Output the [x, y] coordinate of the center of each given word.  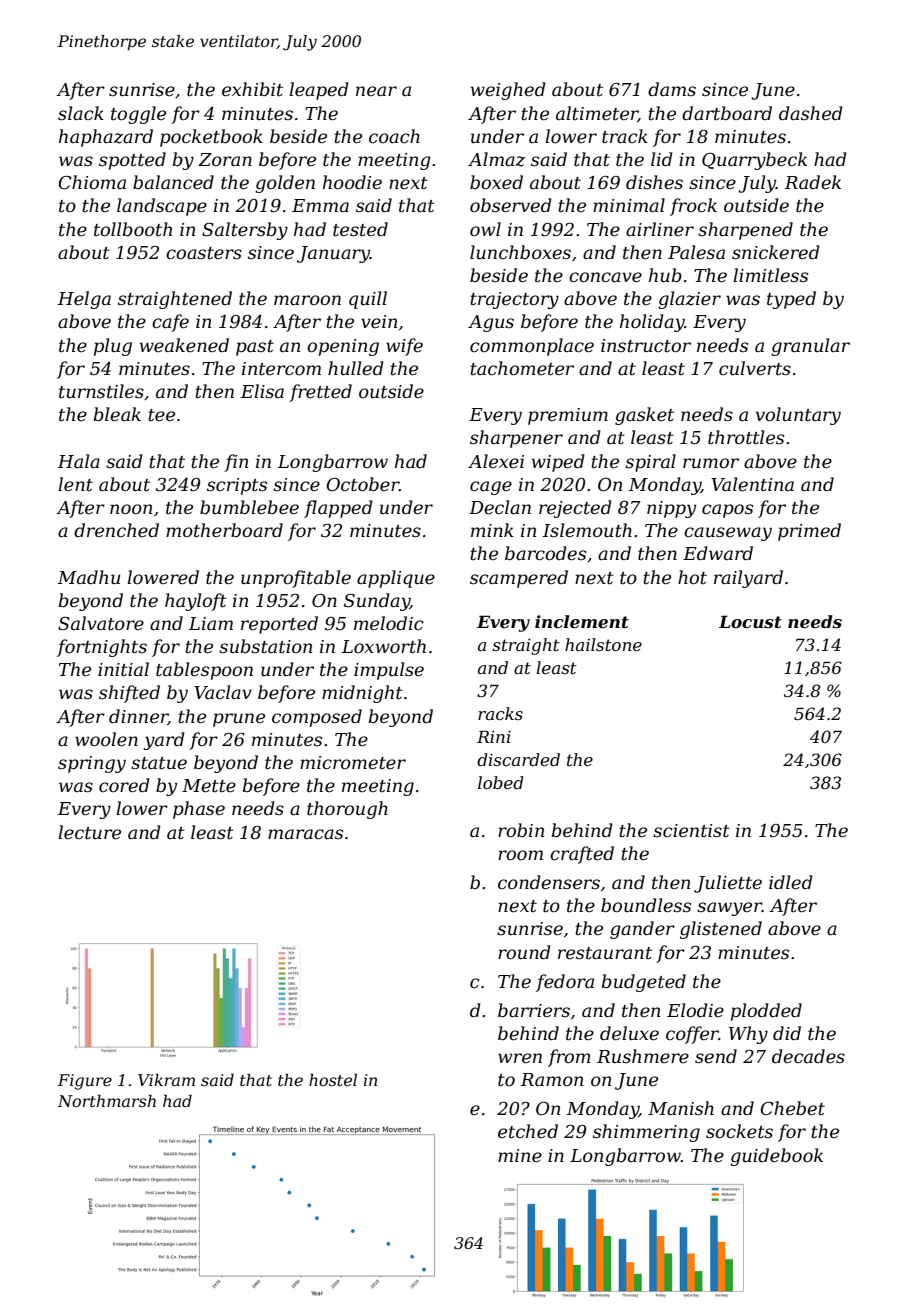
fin [236, 463]
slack [81, 113]
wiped [558, 463]
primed [809, 532]
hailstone [603, 644]
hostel [333, 1080]
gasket [644, 416]
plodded [766, 1012]
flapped [338, 509]
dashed [811, 113]
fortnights [102, 648]
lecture [89, 832]
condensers [549, 882]
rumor [711, 463]
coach [394, 136]
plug [113, 347]
